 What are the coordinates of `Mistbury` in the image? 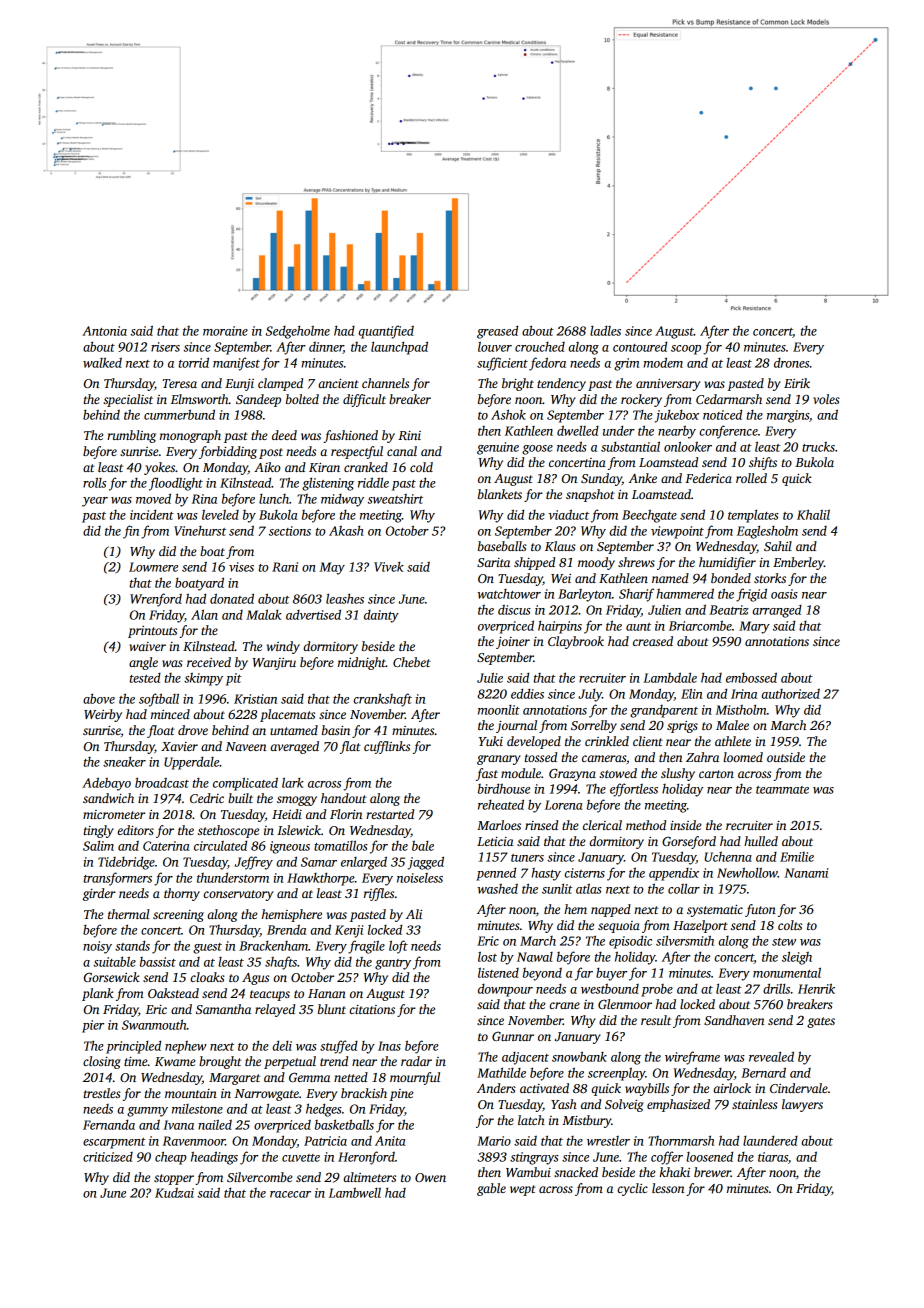 It's located at (586, 1121).
